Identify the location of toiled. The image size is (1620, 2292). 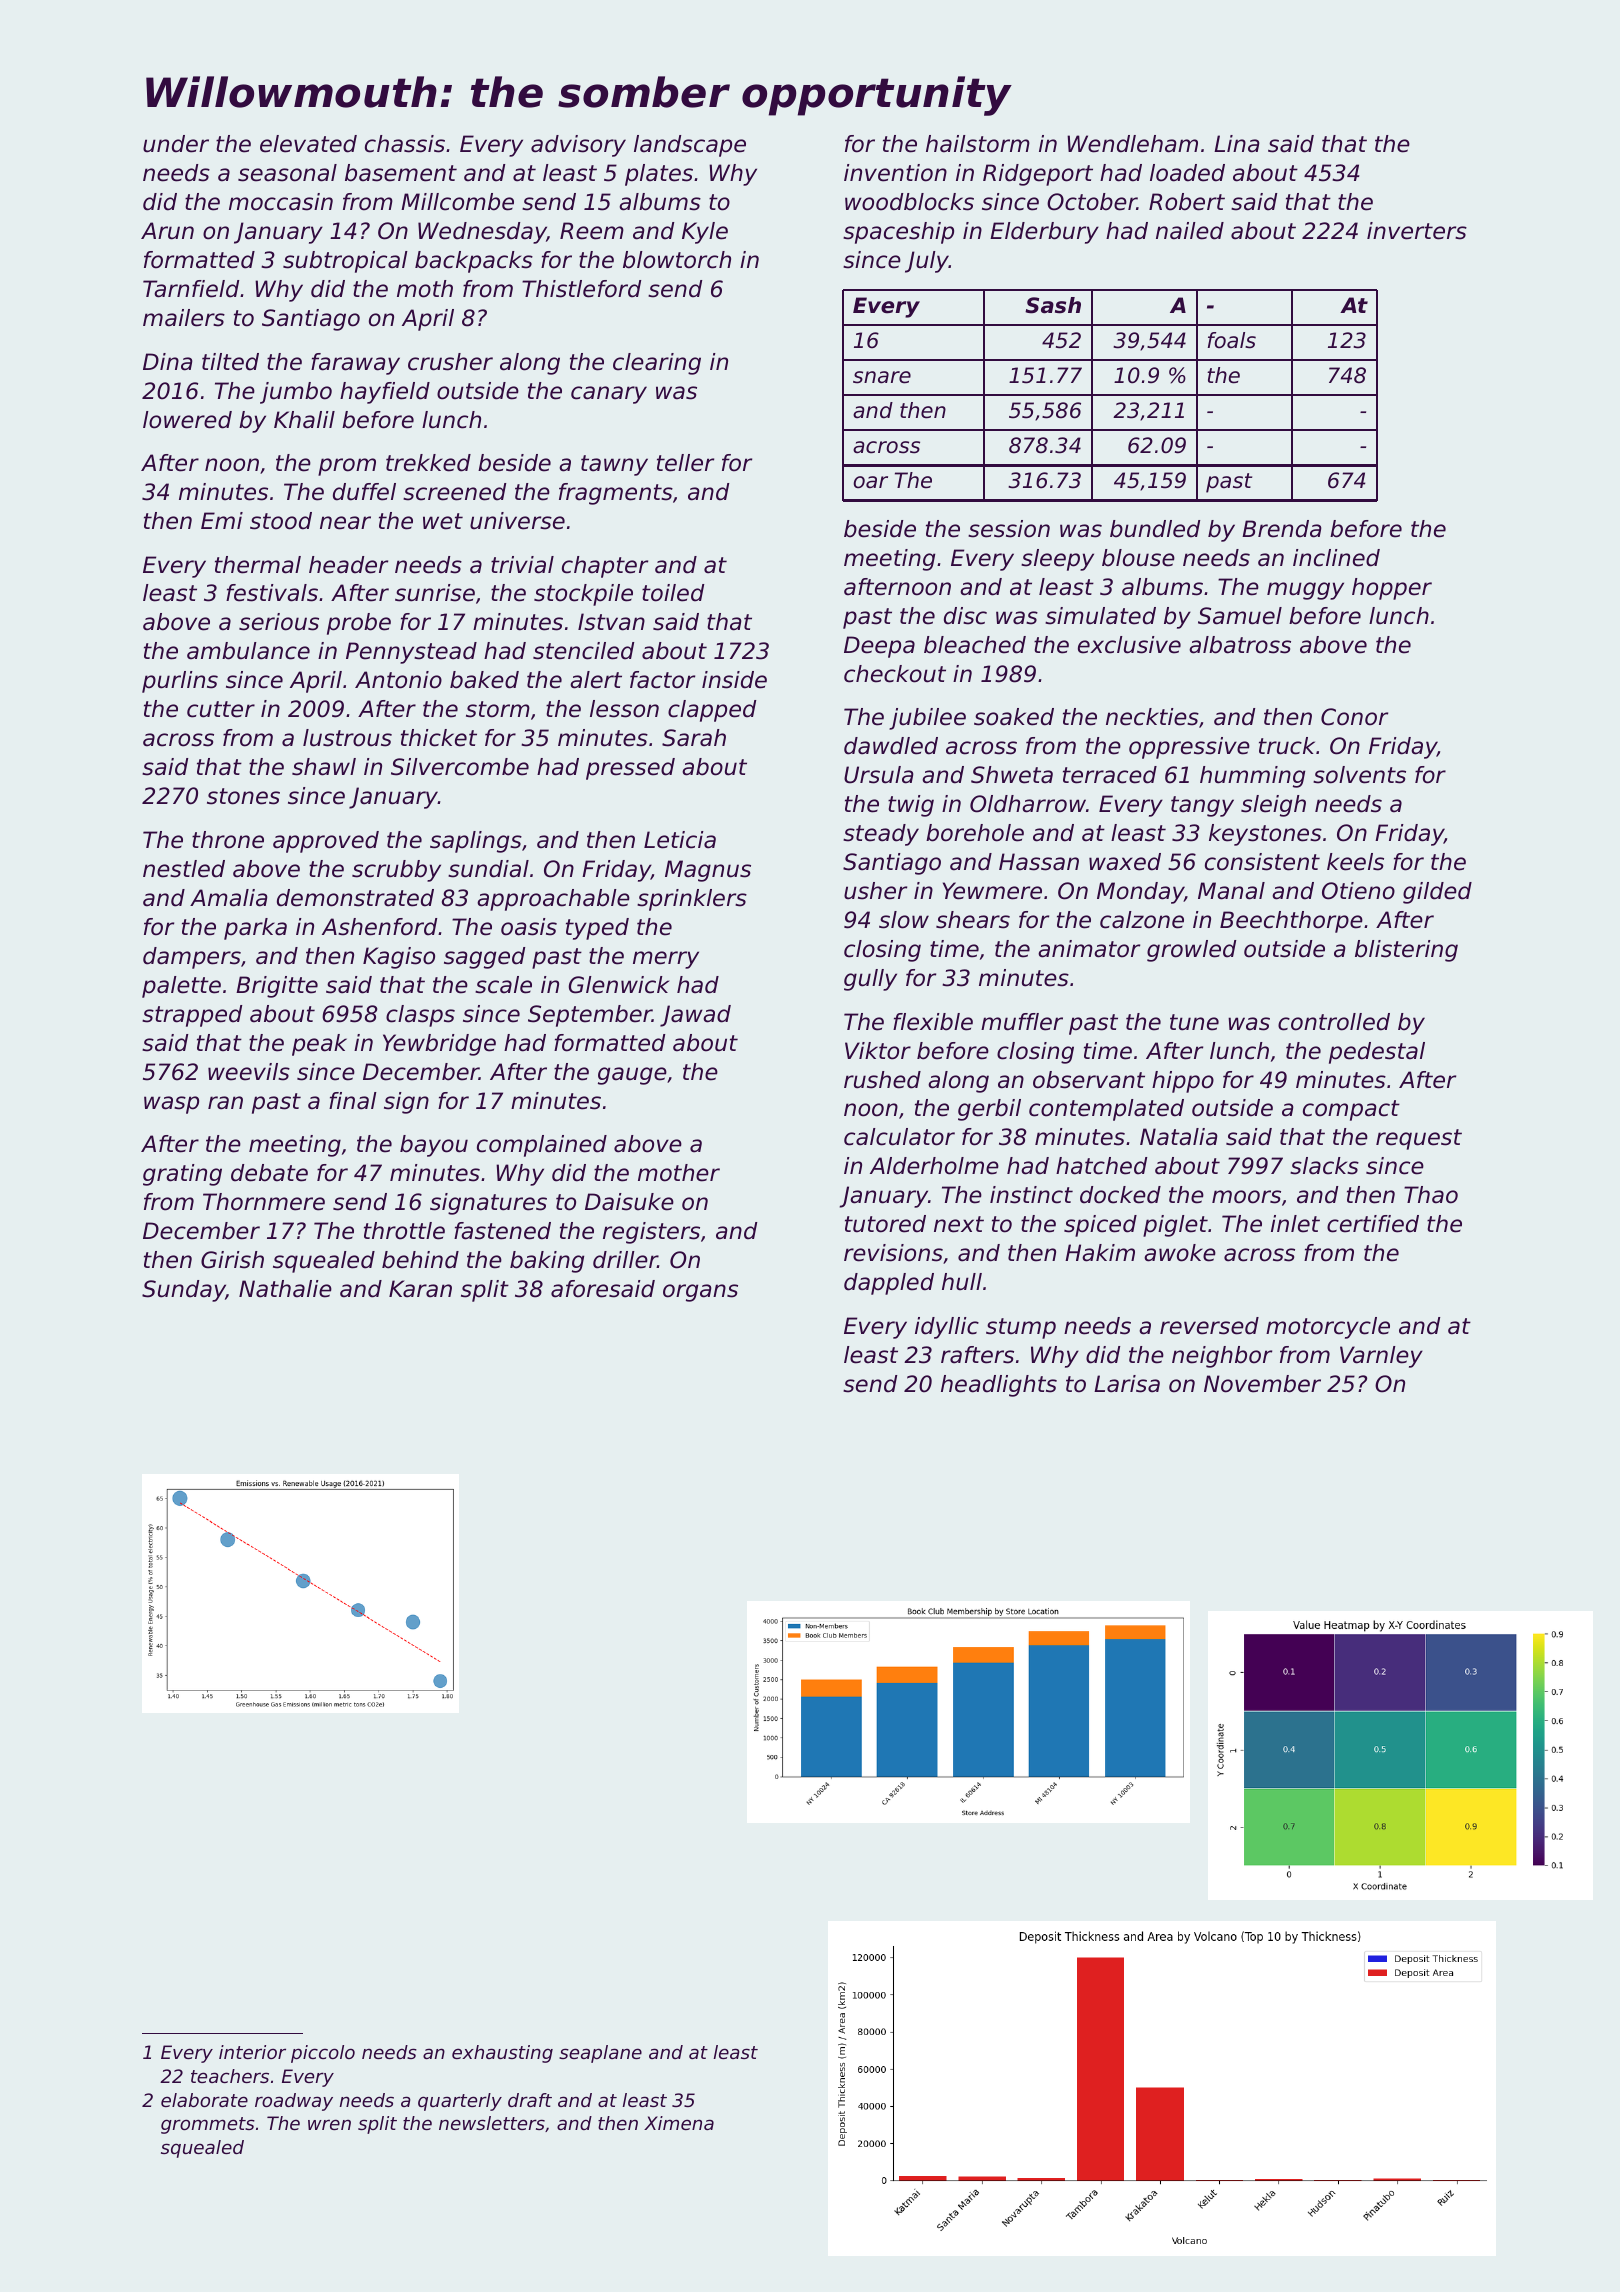
(673, 593).
